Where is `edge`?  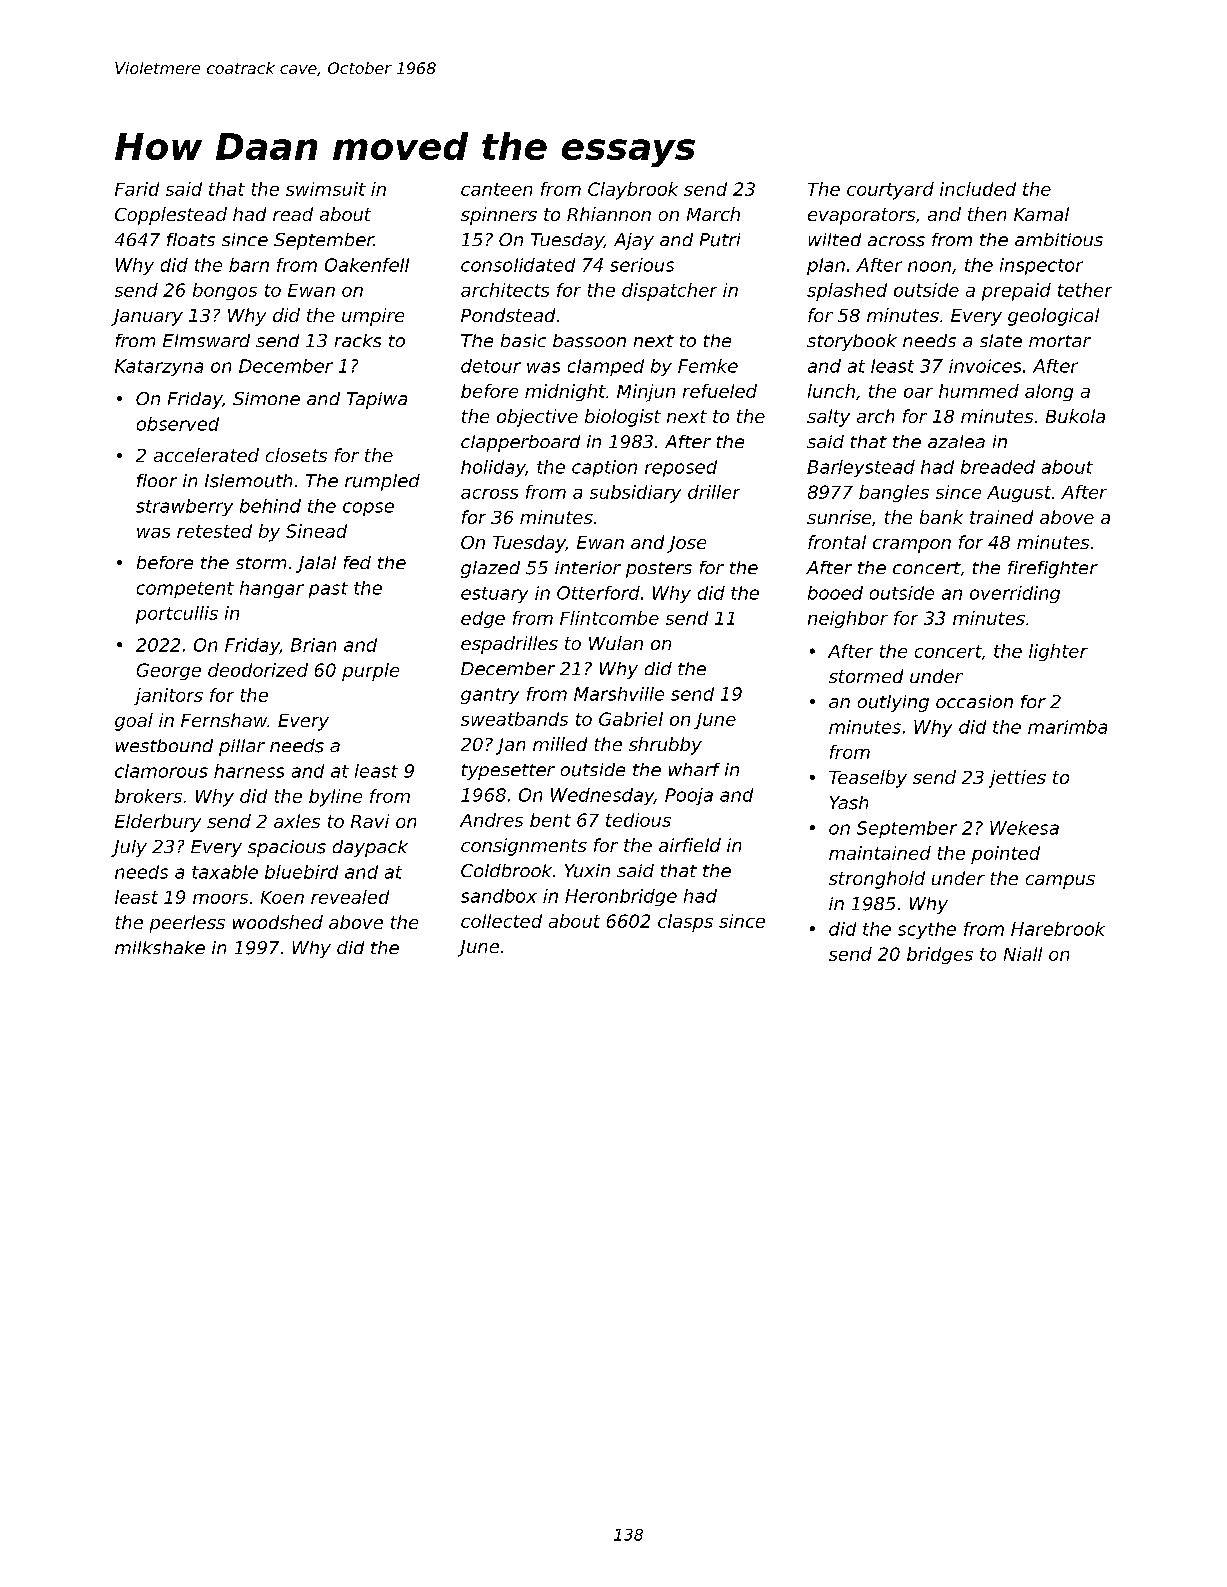
edge is located at coordinates (483, 619).
